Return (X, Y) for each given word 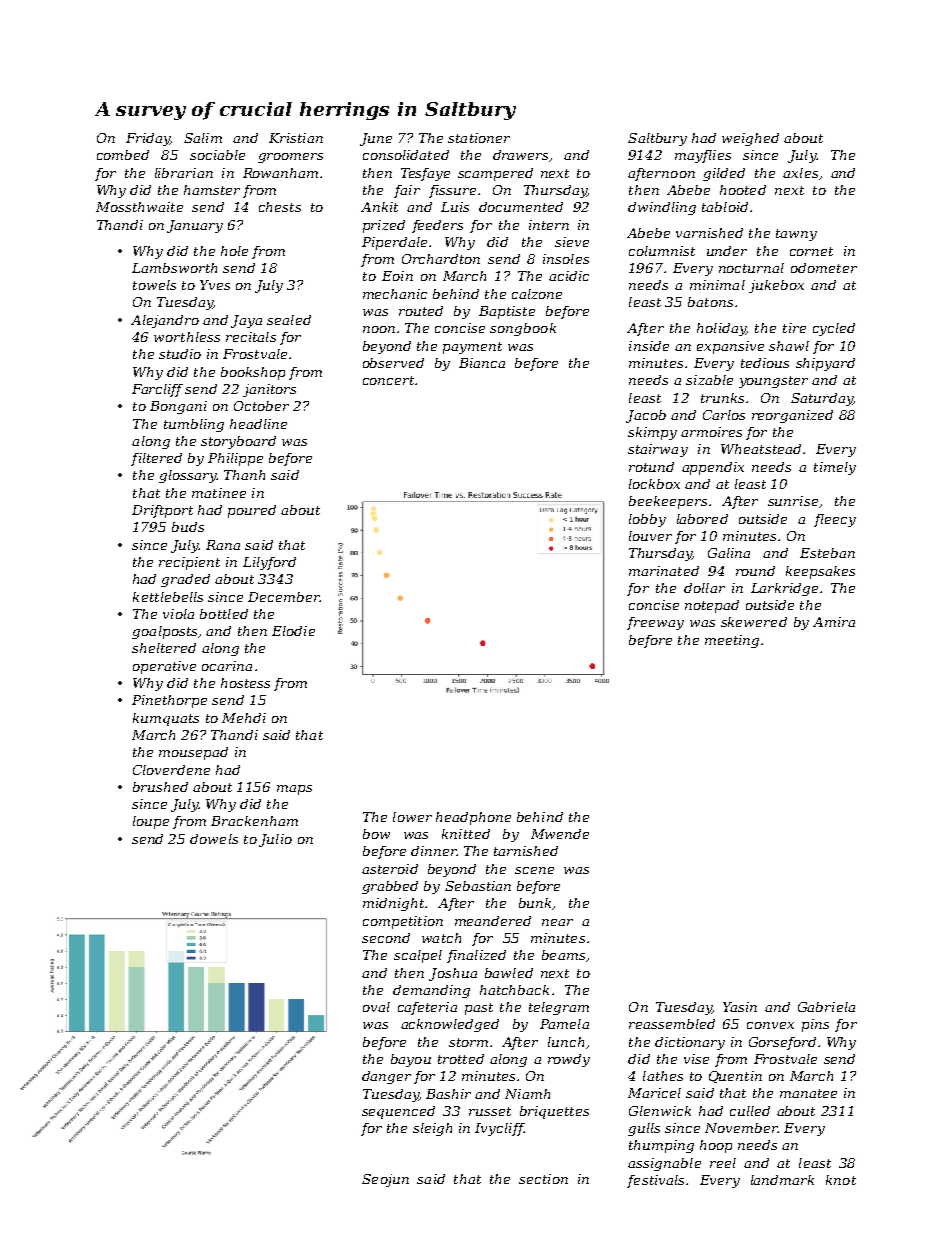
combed (123, 155)
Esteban (827, 553)
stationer (479, 138)
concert (388, 380)
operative (164, 667)
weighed (750, 139)
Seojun (385, 1180)
